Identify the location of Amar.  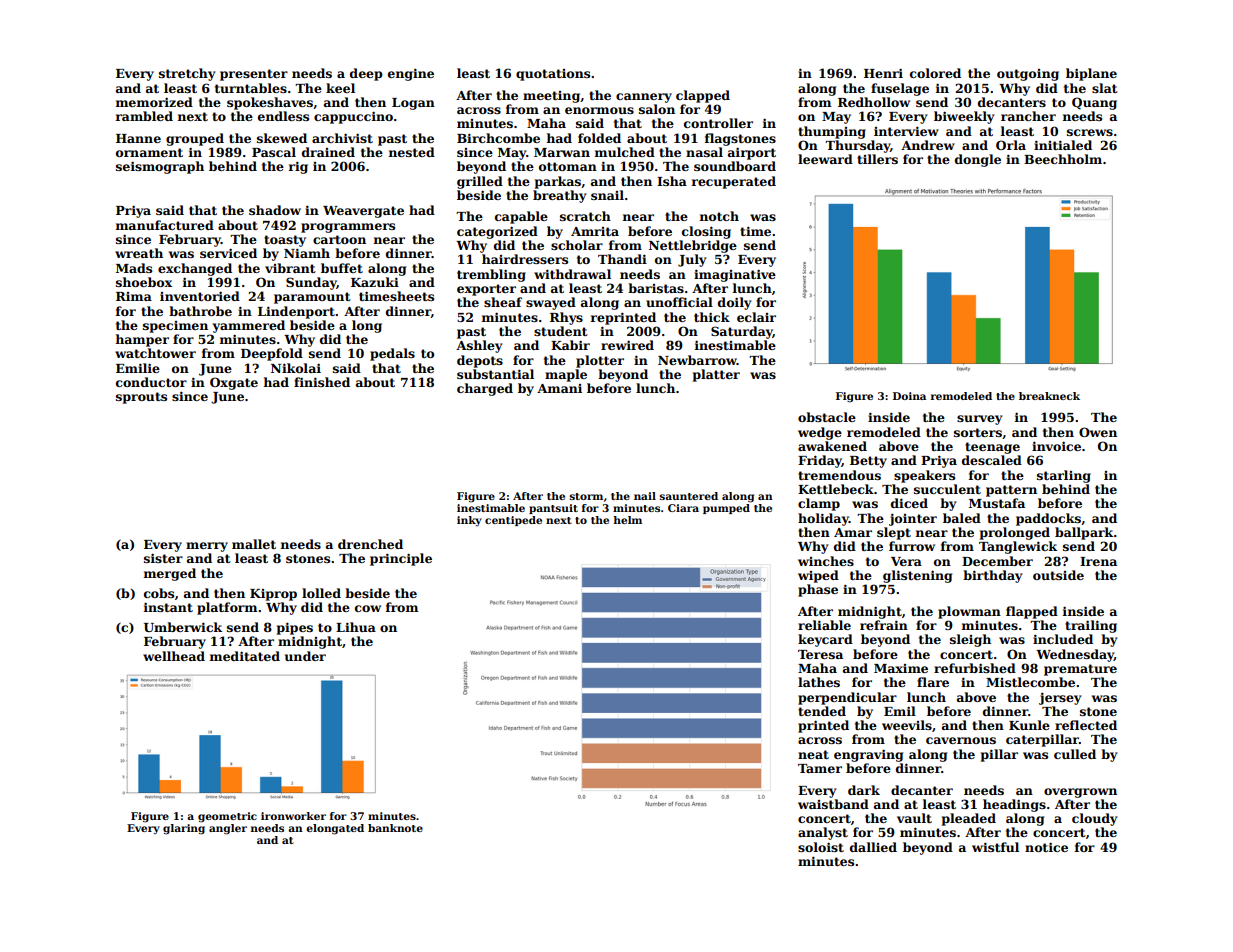
(853, 532).
